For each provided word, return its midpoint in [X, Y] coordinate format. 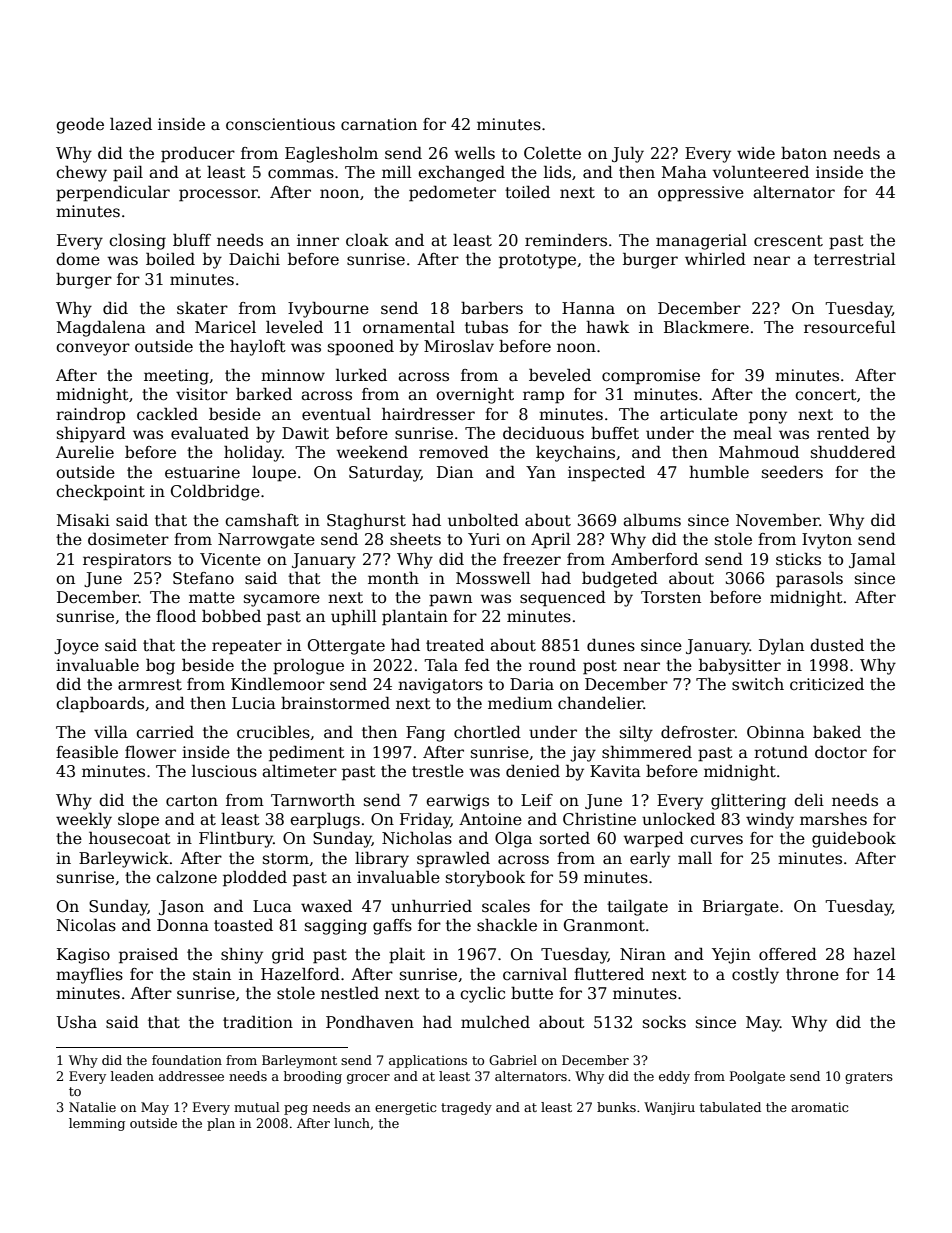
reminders [566, 239]
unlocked [678, 819]
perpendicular [113, 193]
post [600, 667]
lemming [97, 1124]
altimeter [299, 771]
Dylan [781, 646]
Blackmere [706, 327]
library [382, 860]
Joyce [76, 647]
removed [454, 452]
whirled [715, 258]
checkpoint [100, 492]
